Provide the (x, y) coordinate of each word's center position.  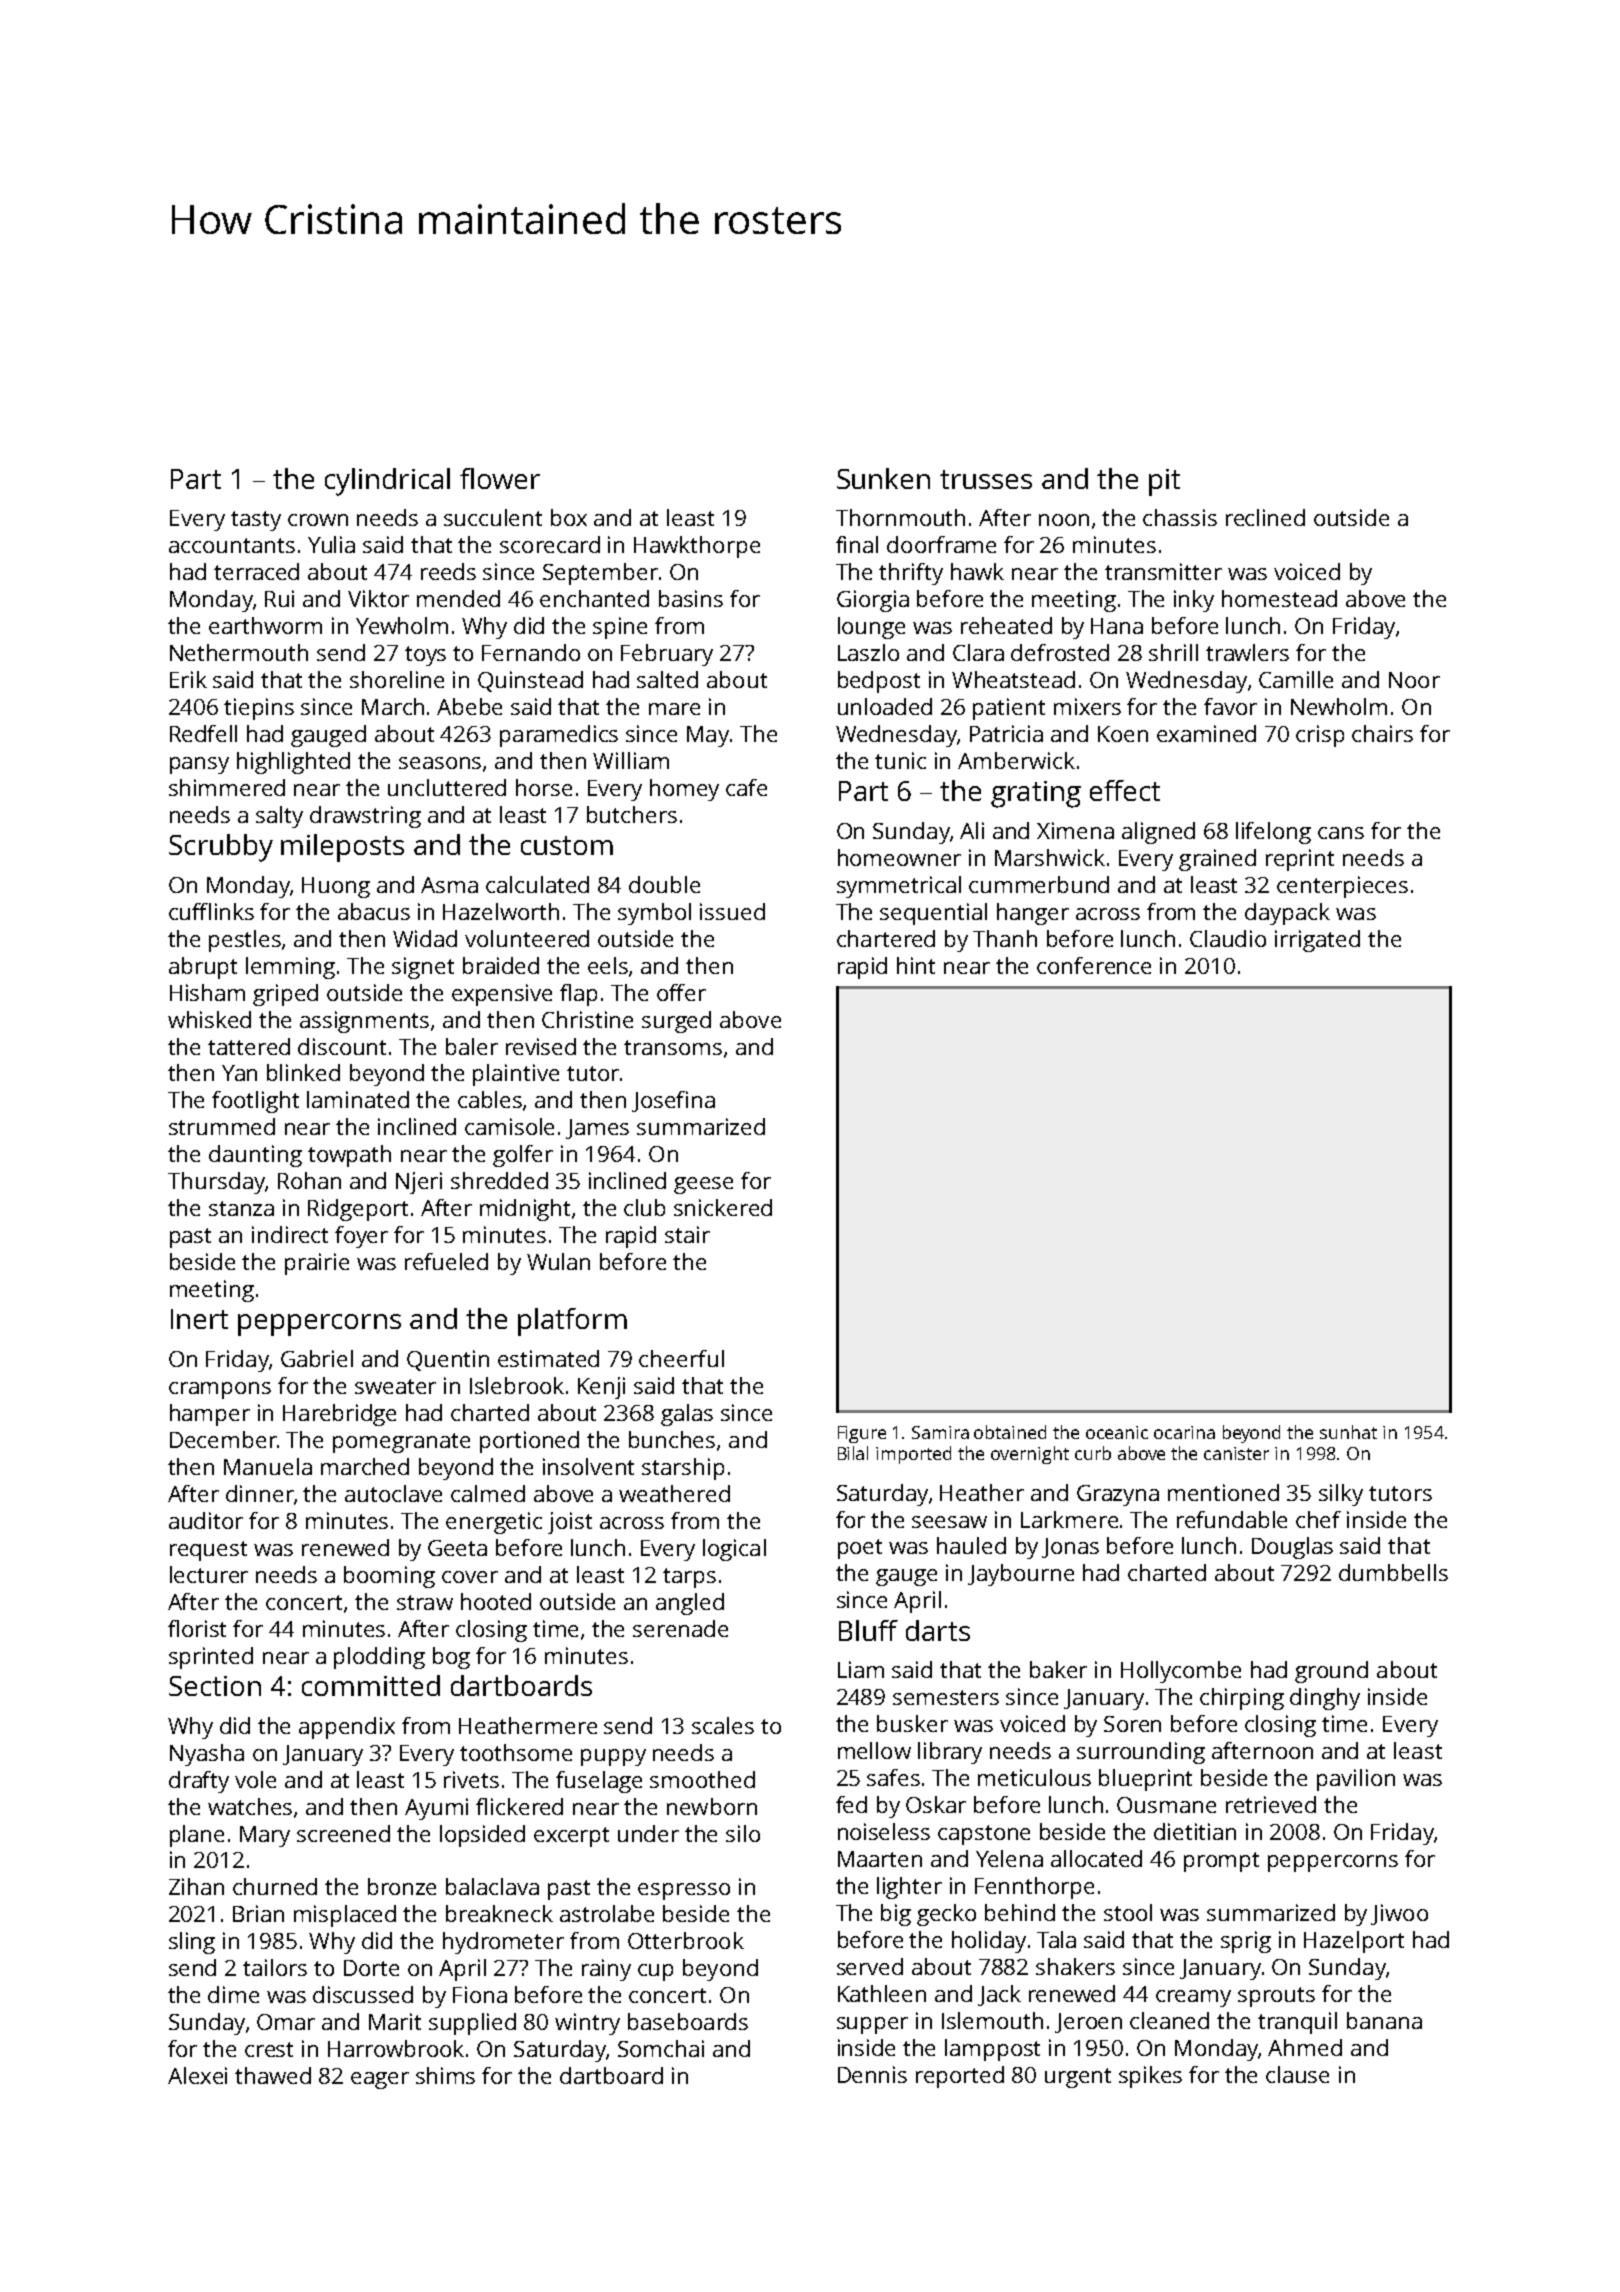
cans (1341, 833)
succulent (493, 517)
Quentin (448, 1360)
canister (1236, 1453)
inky (1194, 601)
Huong (336, 887)
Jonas (1070, 1548)
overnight (1030, 1455)
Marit (395, 2021)
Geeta (457, 1548)
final (857, 544)
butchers (632, 814)
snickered (723, 1207)
